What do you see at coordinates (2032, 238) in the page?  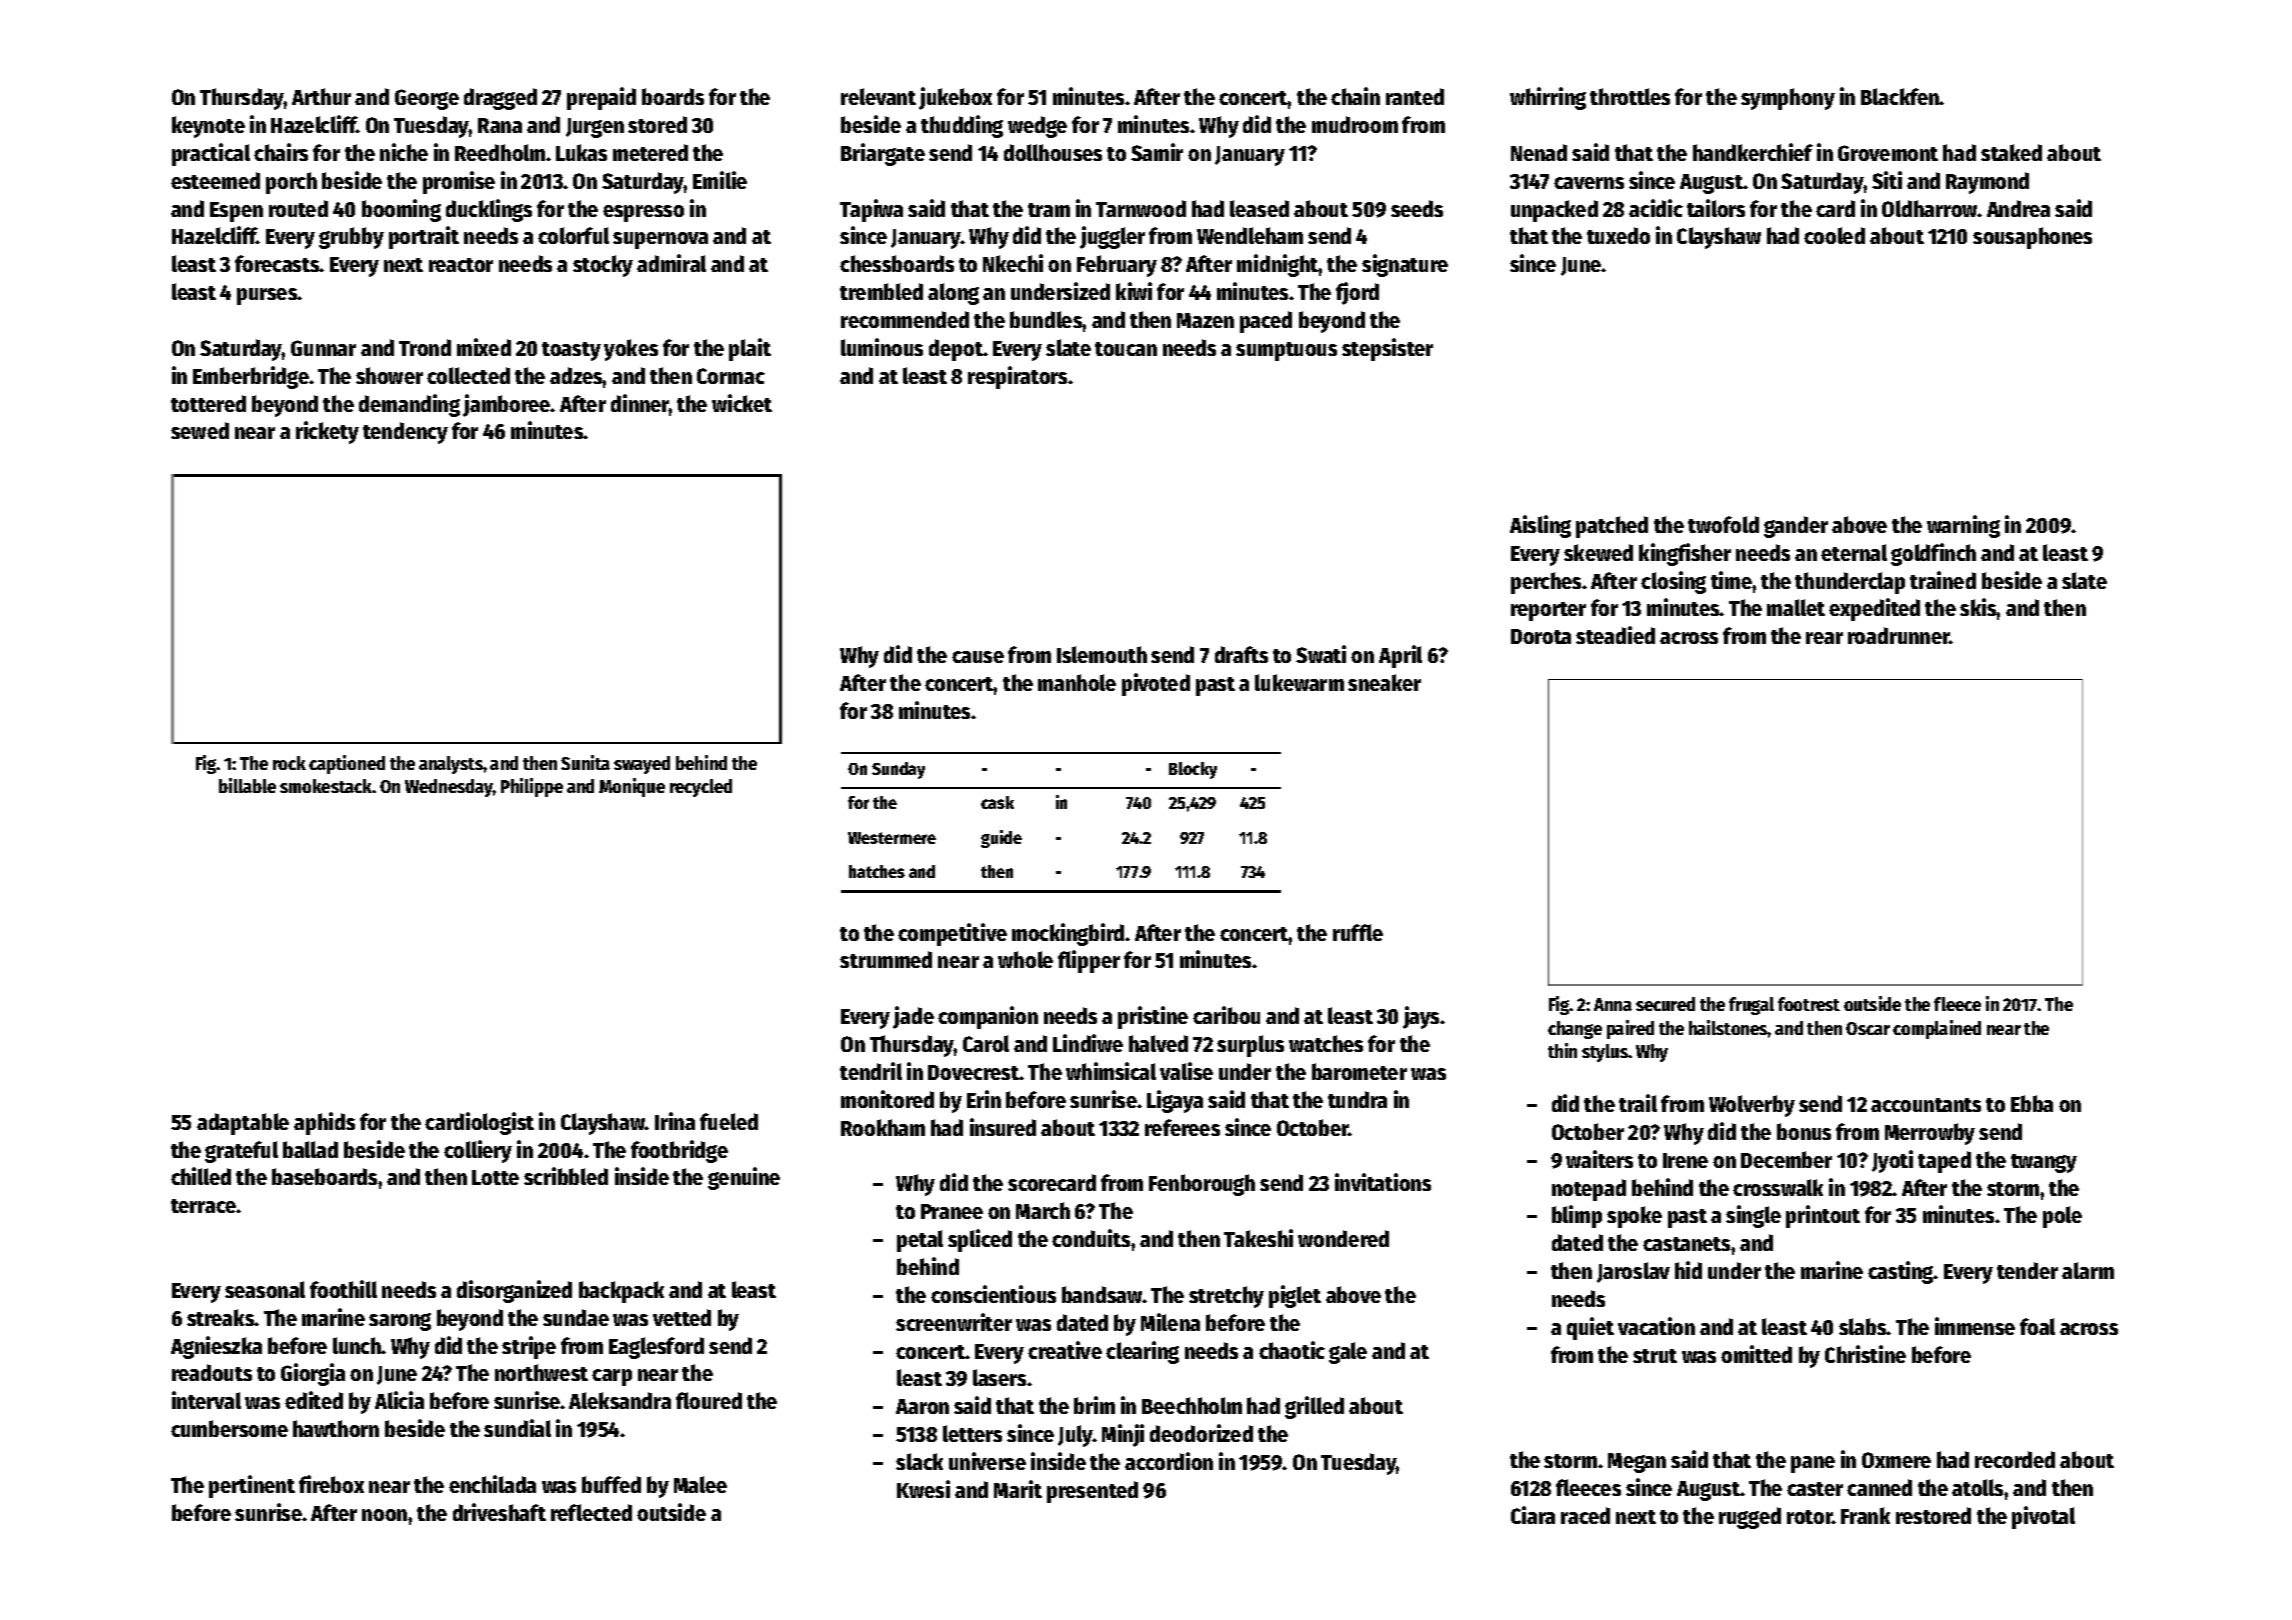 I see `sousaphones` at bounding box center [2032, 238].
